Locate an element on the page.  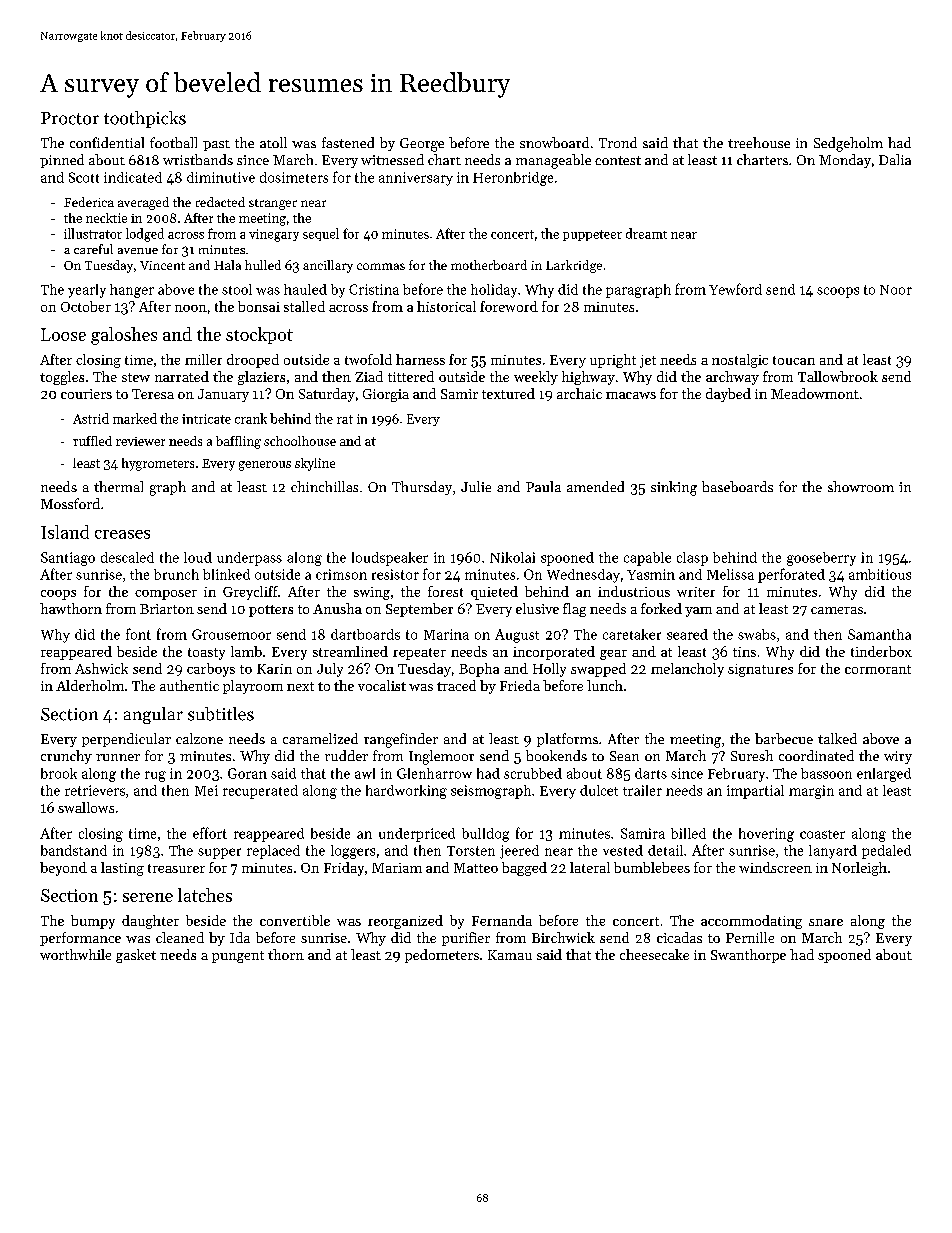
holiday is located at coordinates (494, 291).
